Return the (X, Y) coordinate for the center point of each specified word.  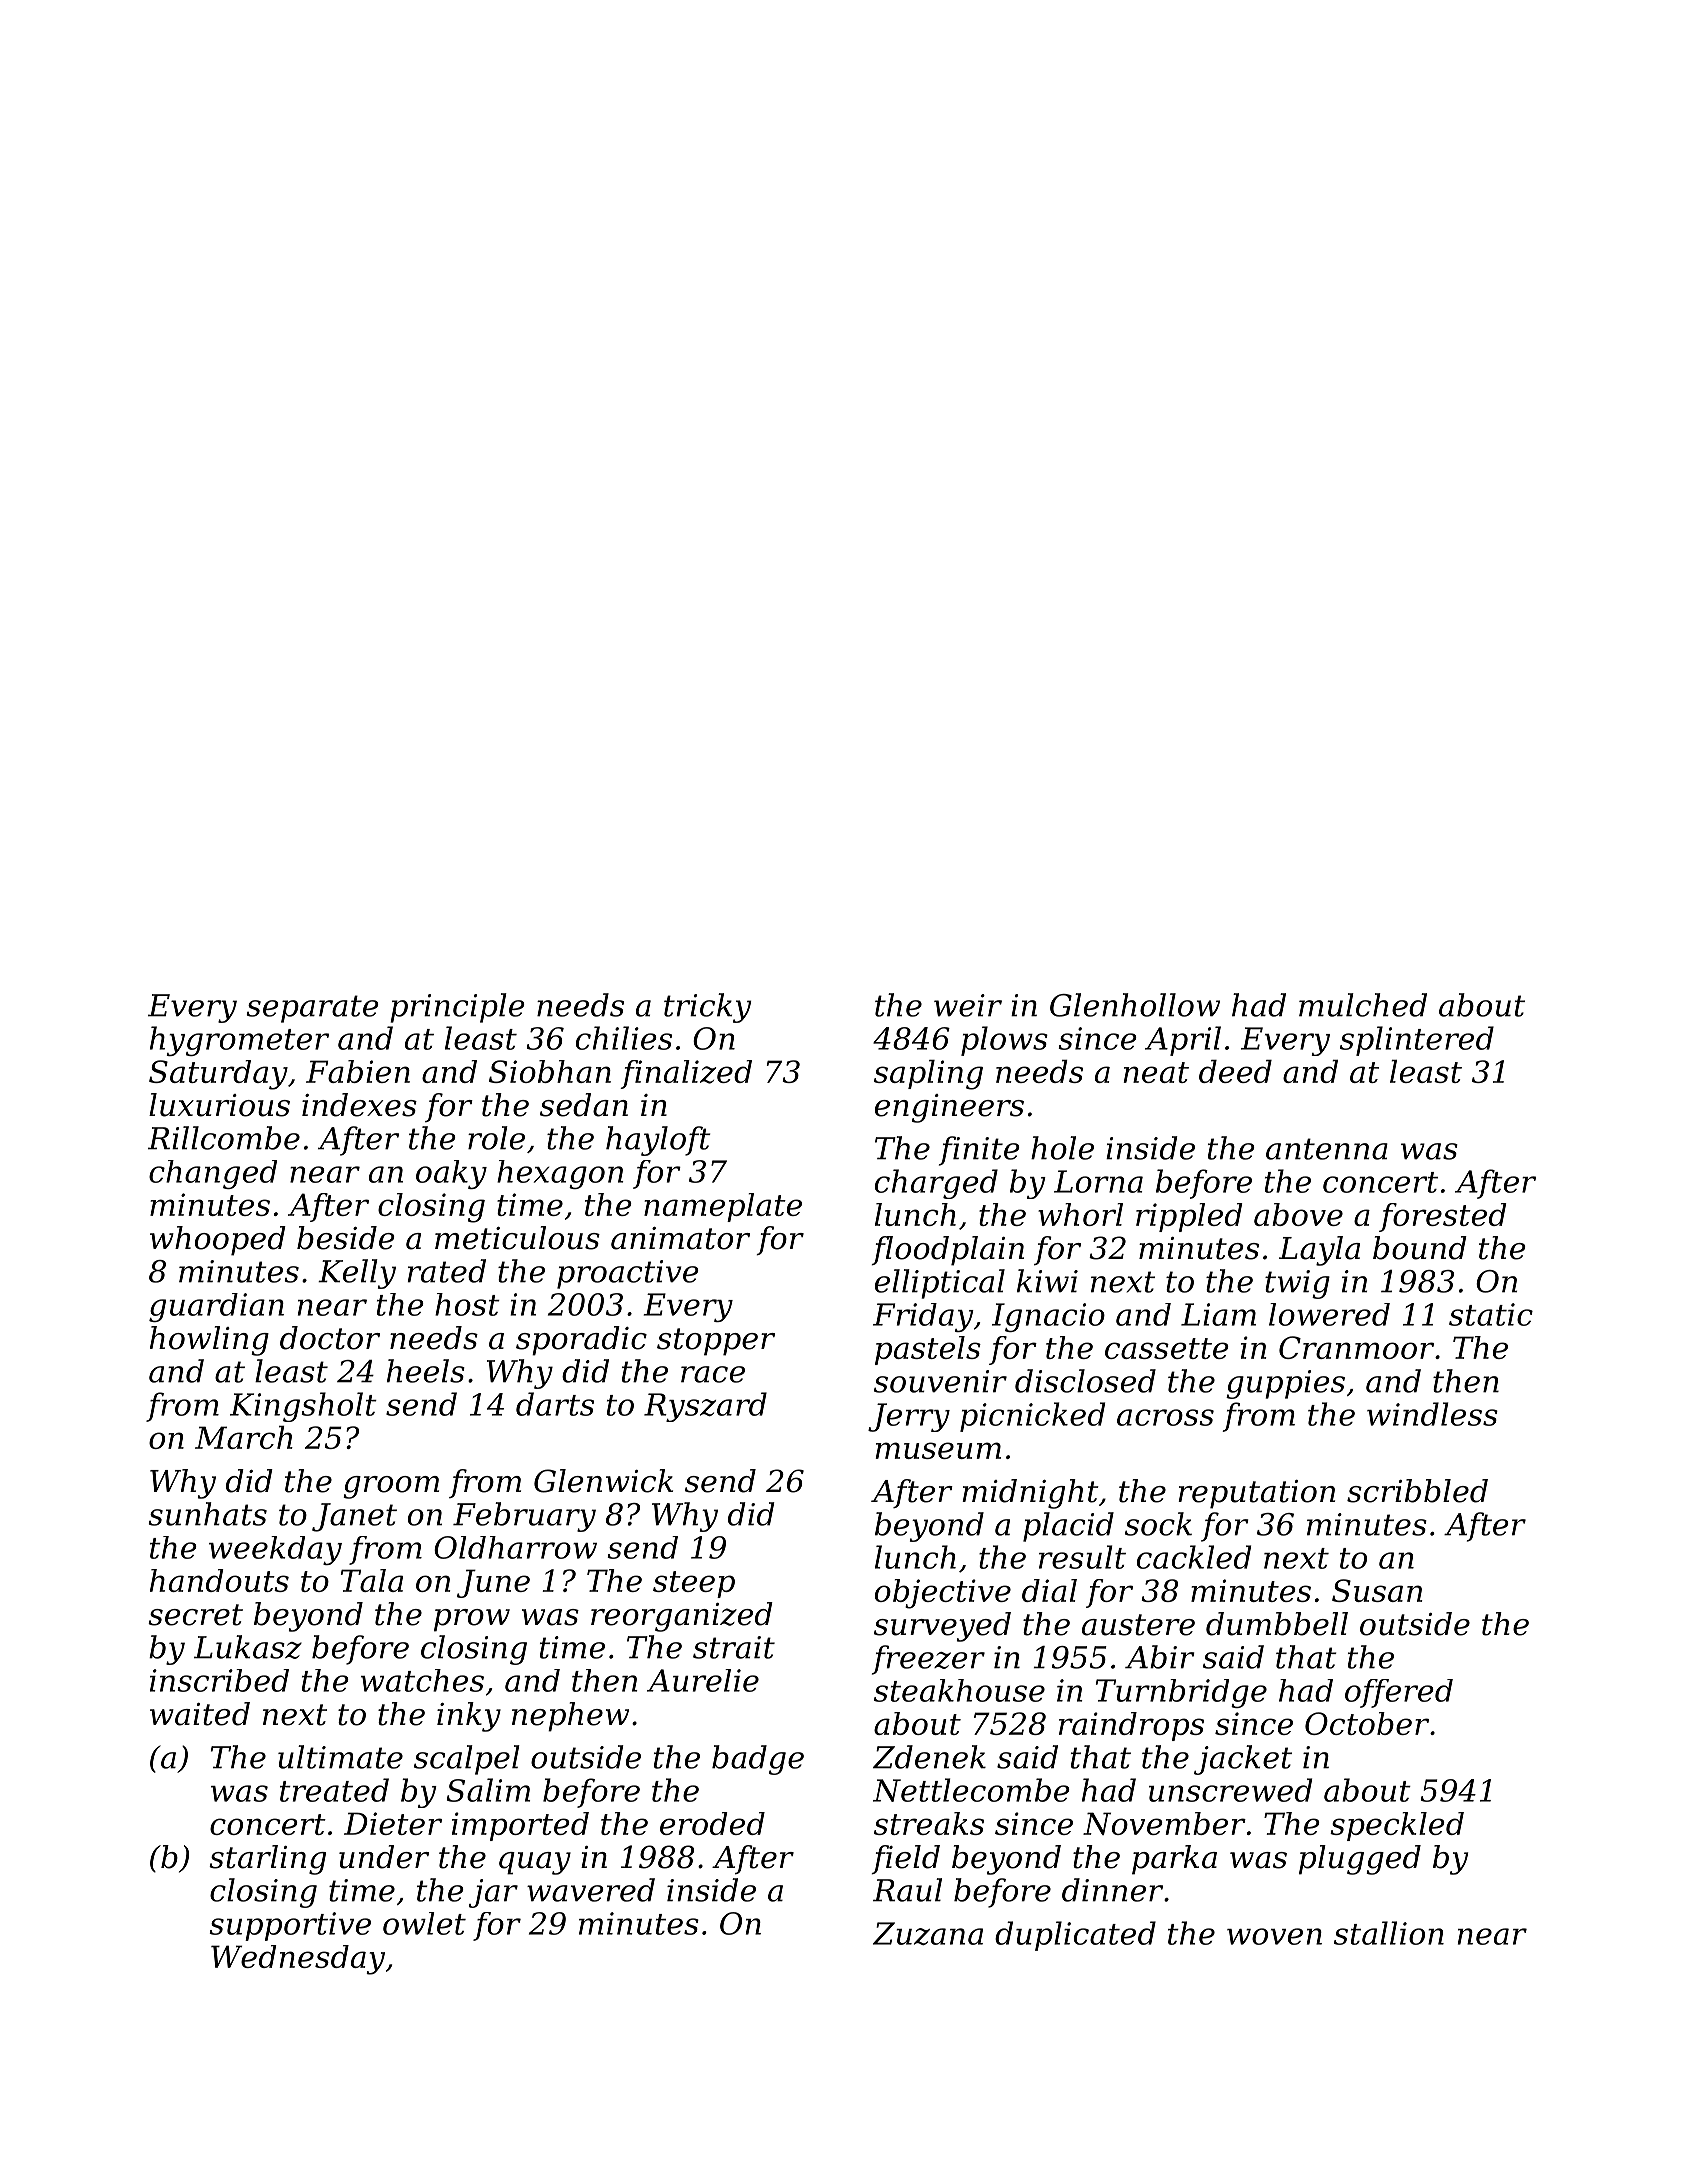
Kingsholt (303, 1407)
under (384, 1857)
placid (1068, 1527)
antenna (1327, 1149)
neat (1156, 1072)
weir (968, 1005)
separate (313, 1009)
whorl (1080, 1214)
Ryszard (705, 1407)
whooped (218, 1241)
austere (1138, 1625)
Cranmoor (1356, 1347)
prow (472, 1620)
